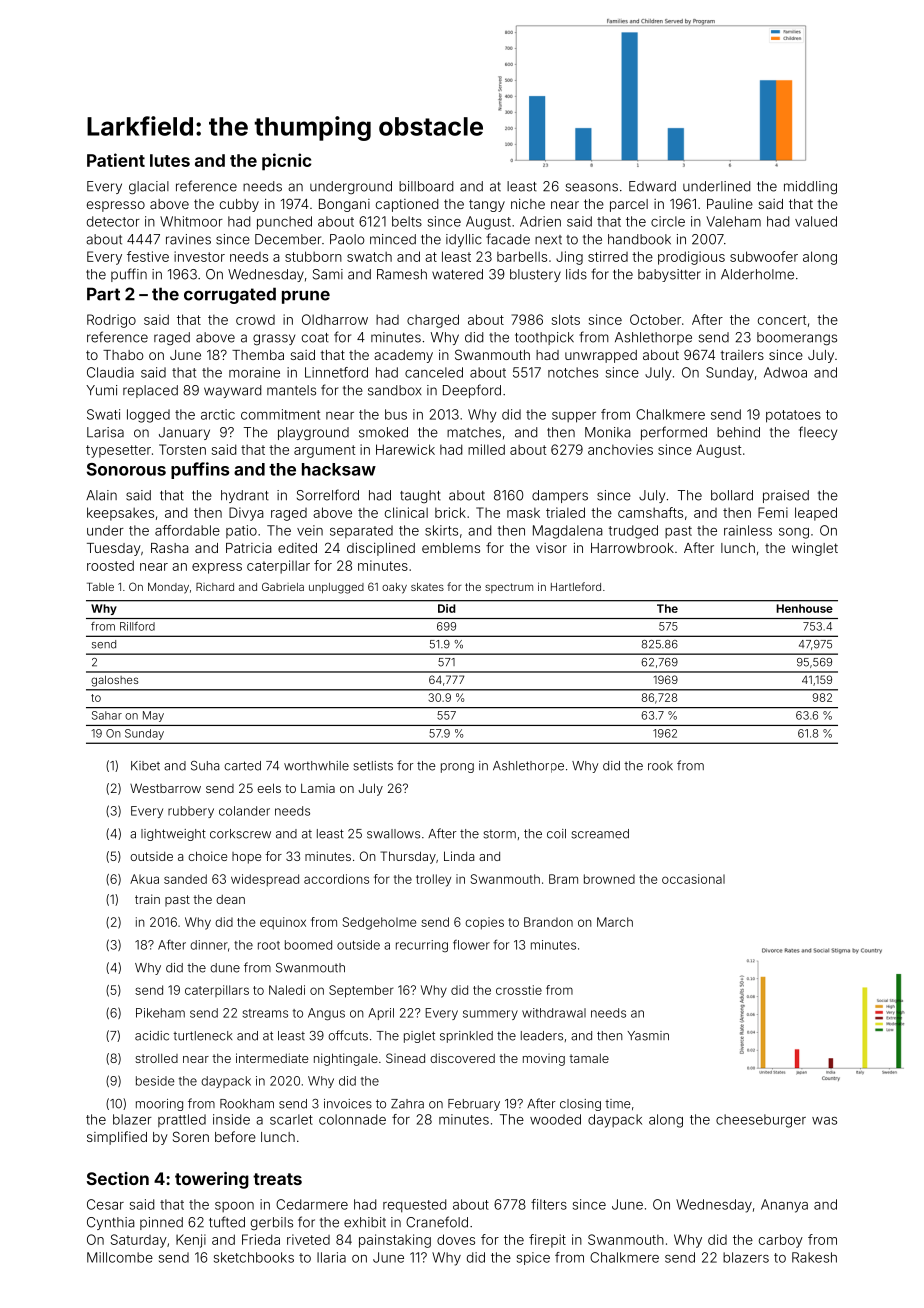  What do you see at coordinates (245, 496) in the image?
I see `hydrant` at bounding box center [245, 496].
